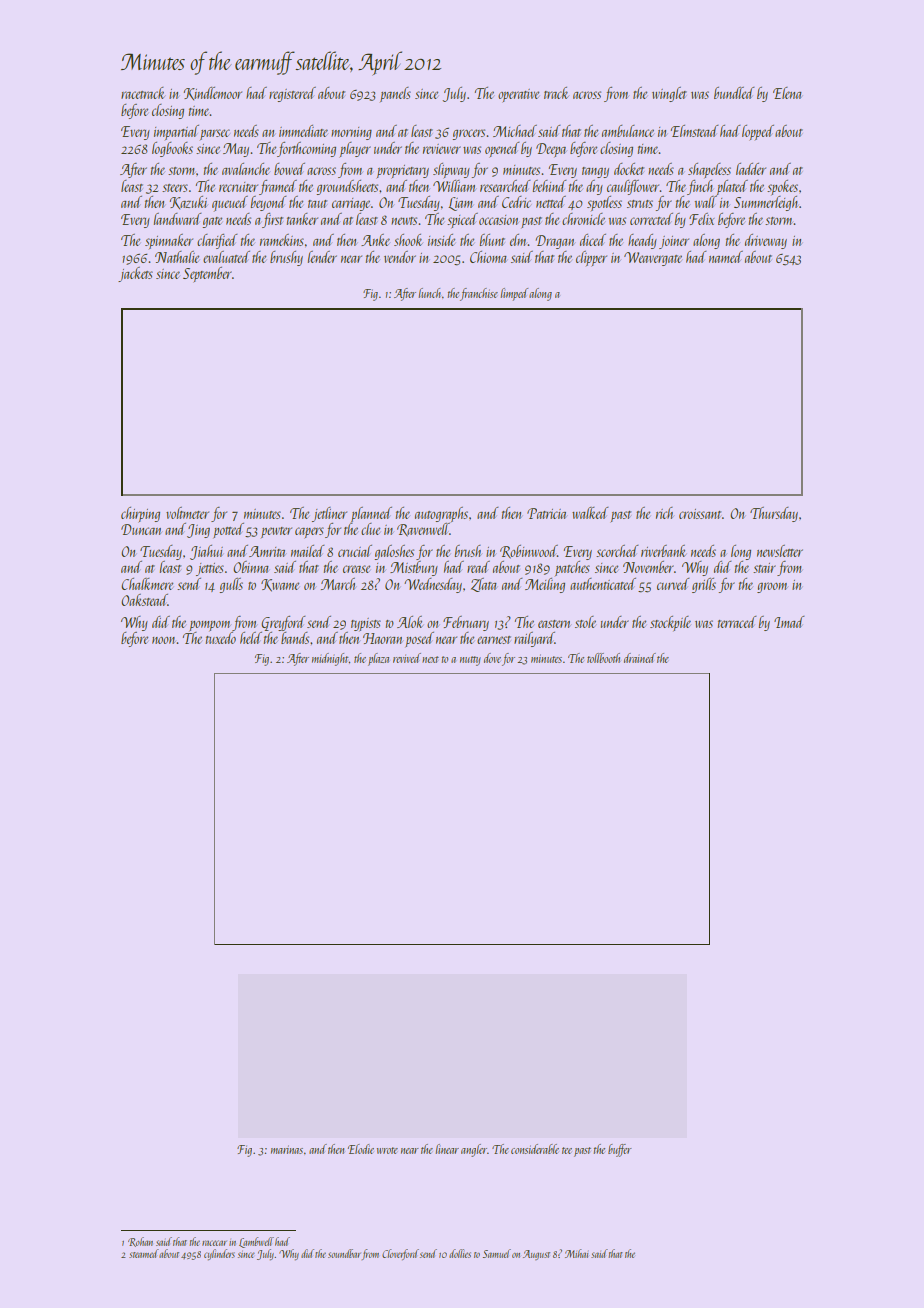 The width and height of the screenshot is (924, 1308). I want to click on drained, so click(640, 658).
